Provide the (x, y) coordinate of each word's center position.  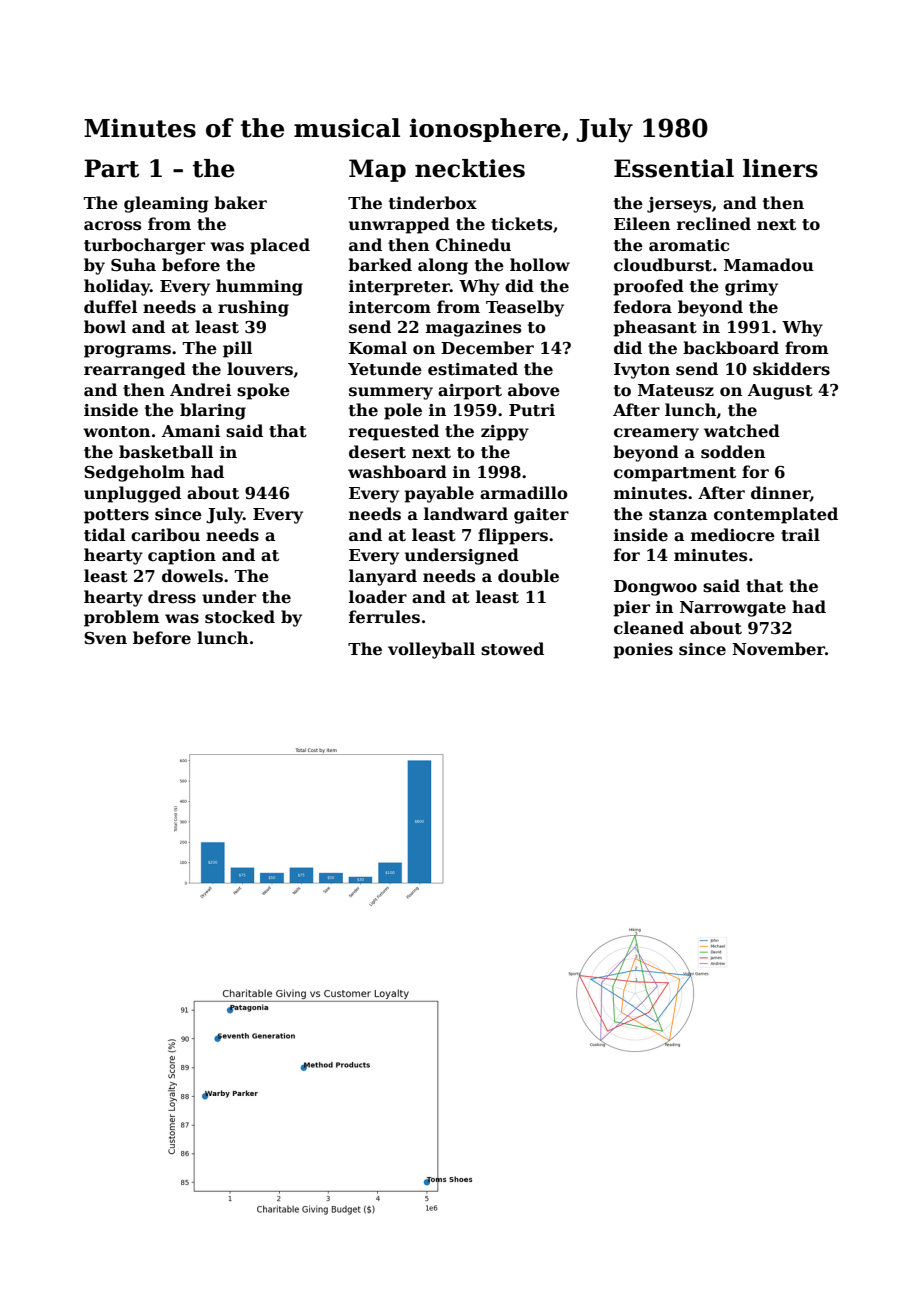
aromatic (689, 245)
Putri (532, 410)
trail (800, 535)
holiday (117, 287)
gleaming (166, 204)
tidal (104, 535)
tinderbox (433, 203)
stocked (240, 617)
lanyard (383, 577)
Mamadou (769, 265)
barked (380, 265)
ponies (643, 651)
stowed (512, 649)
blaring (213, 411)
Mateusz (676, 390)
